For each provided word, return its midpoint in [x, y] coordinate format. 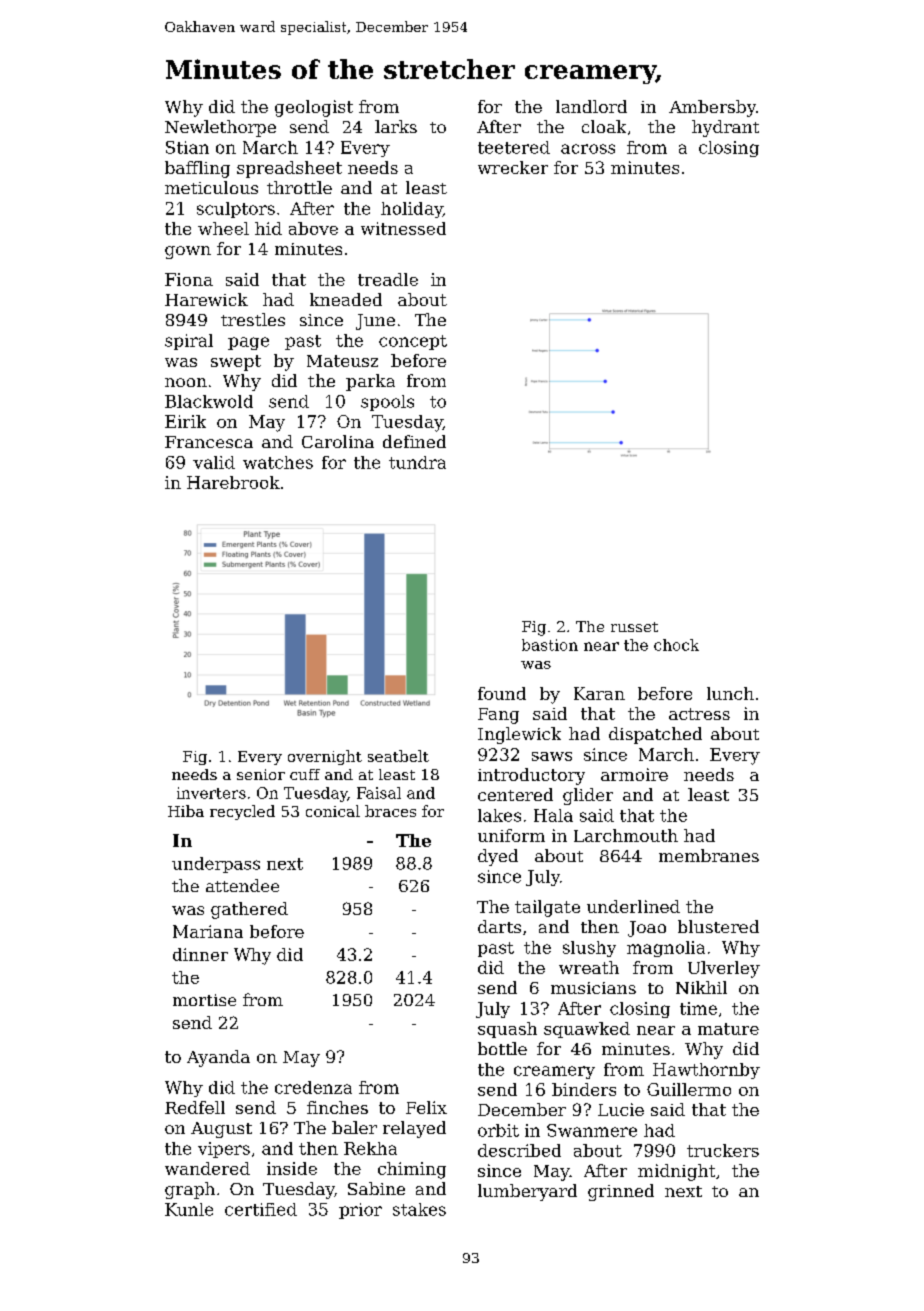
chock [676, 645]
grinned [621, 1192]
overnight [325, 757]
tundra [417, 462]
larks [396, 126]
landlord [591, 106]
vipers [224, 1150]
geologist [314, 108]
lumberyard [527, 1192]
